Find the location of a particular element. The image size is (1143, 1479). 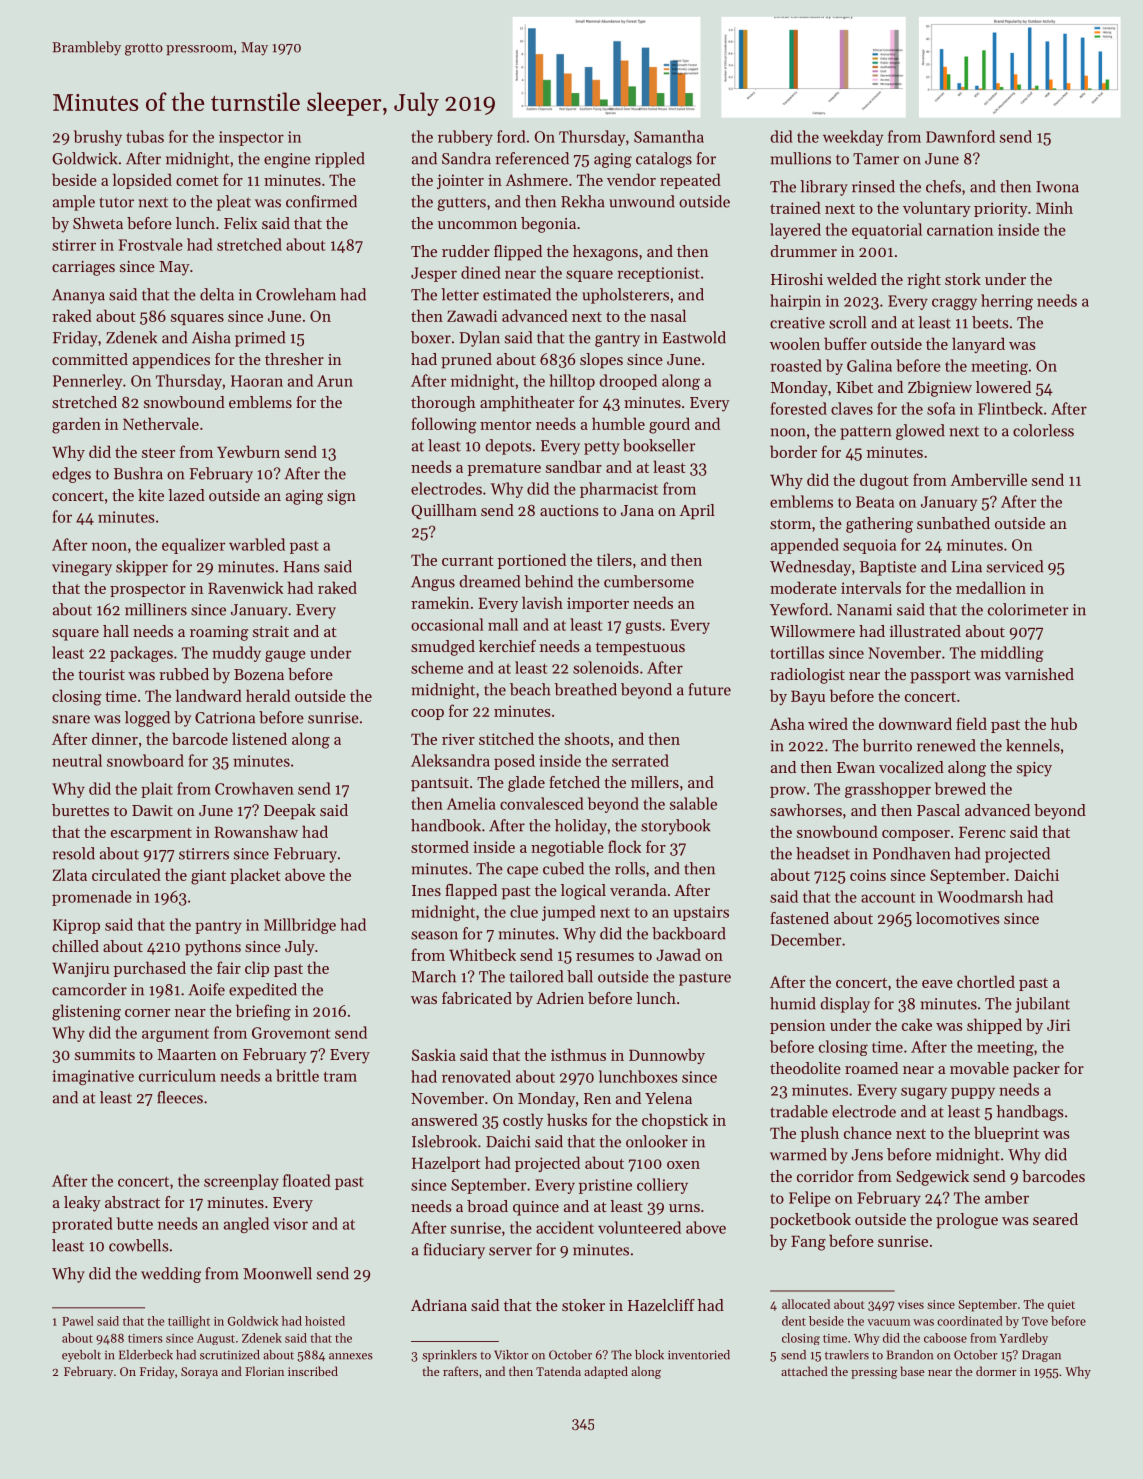

tourist is located at coordinates (101, 674).
